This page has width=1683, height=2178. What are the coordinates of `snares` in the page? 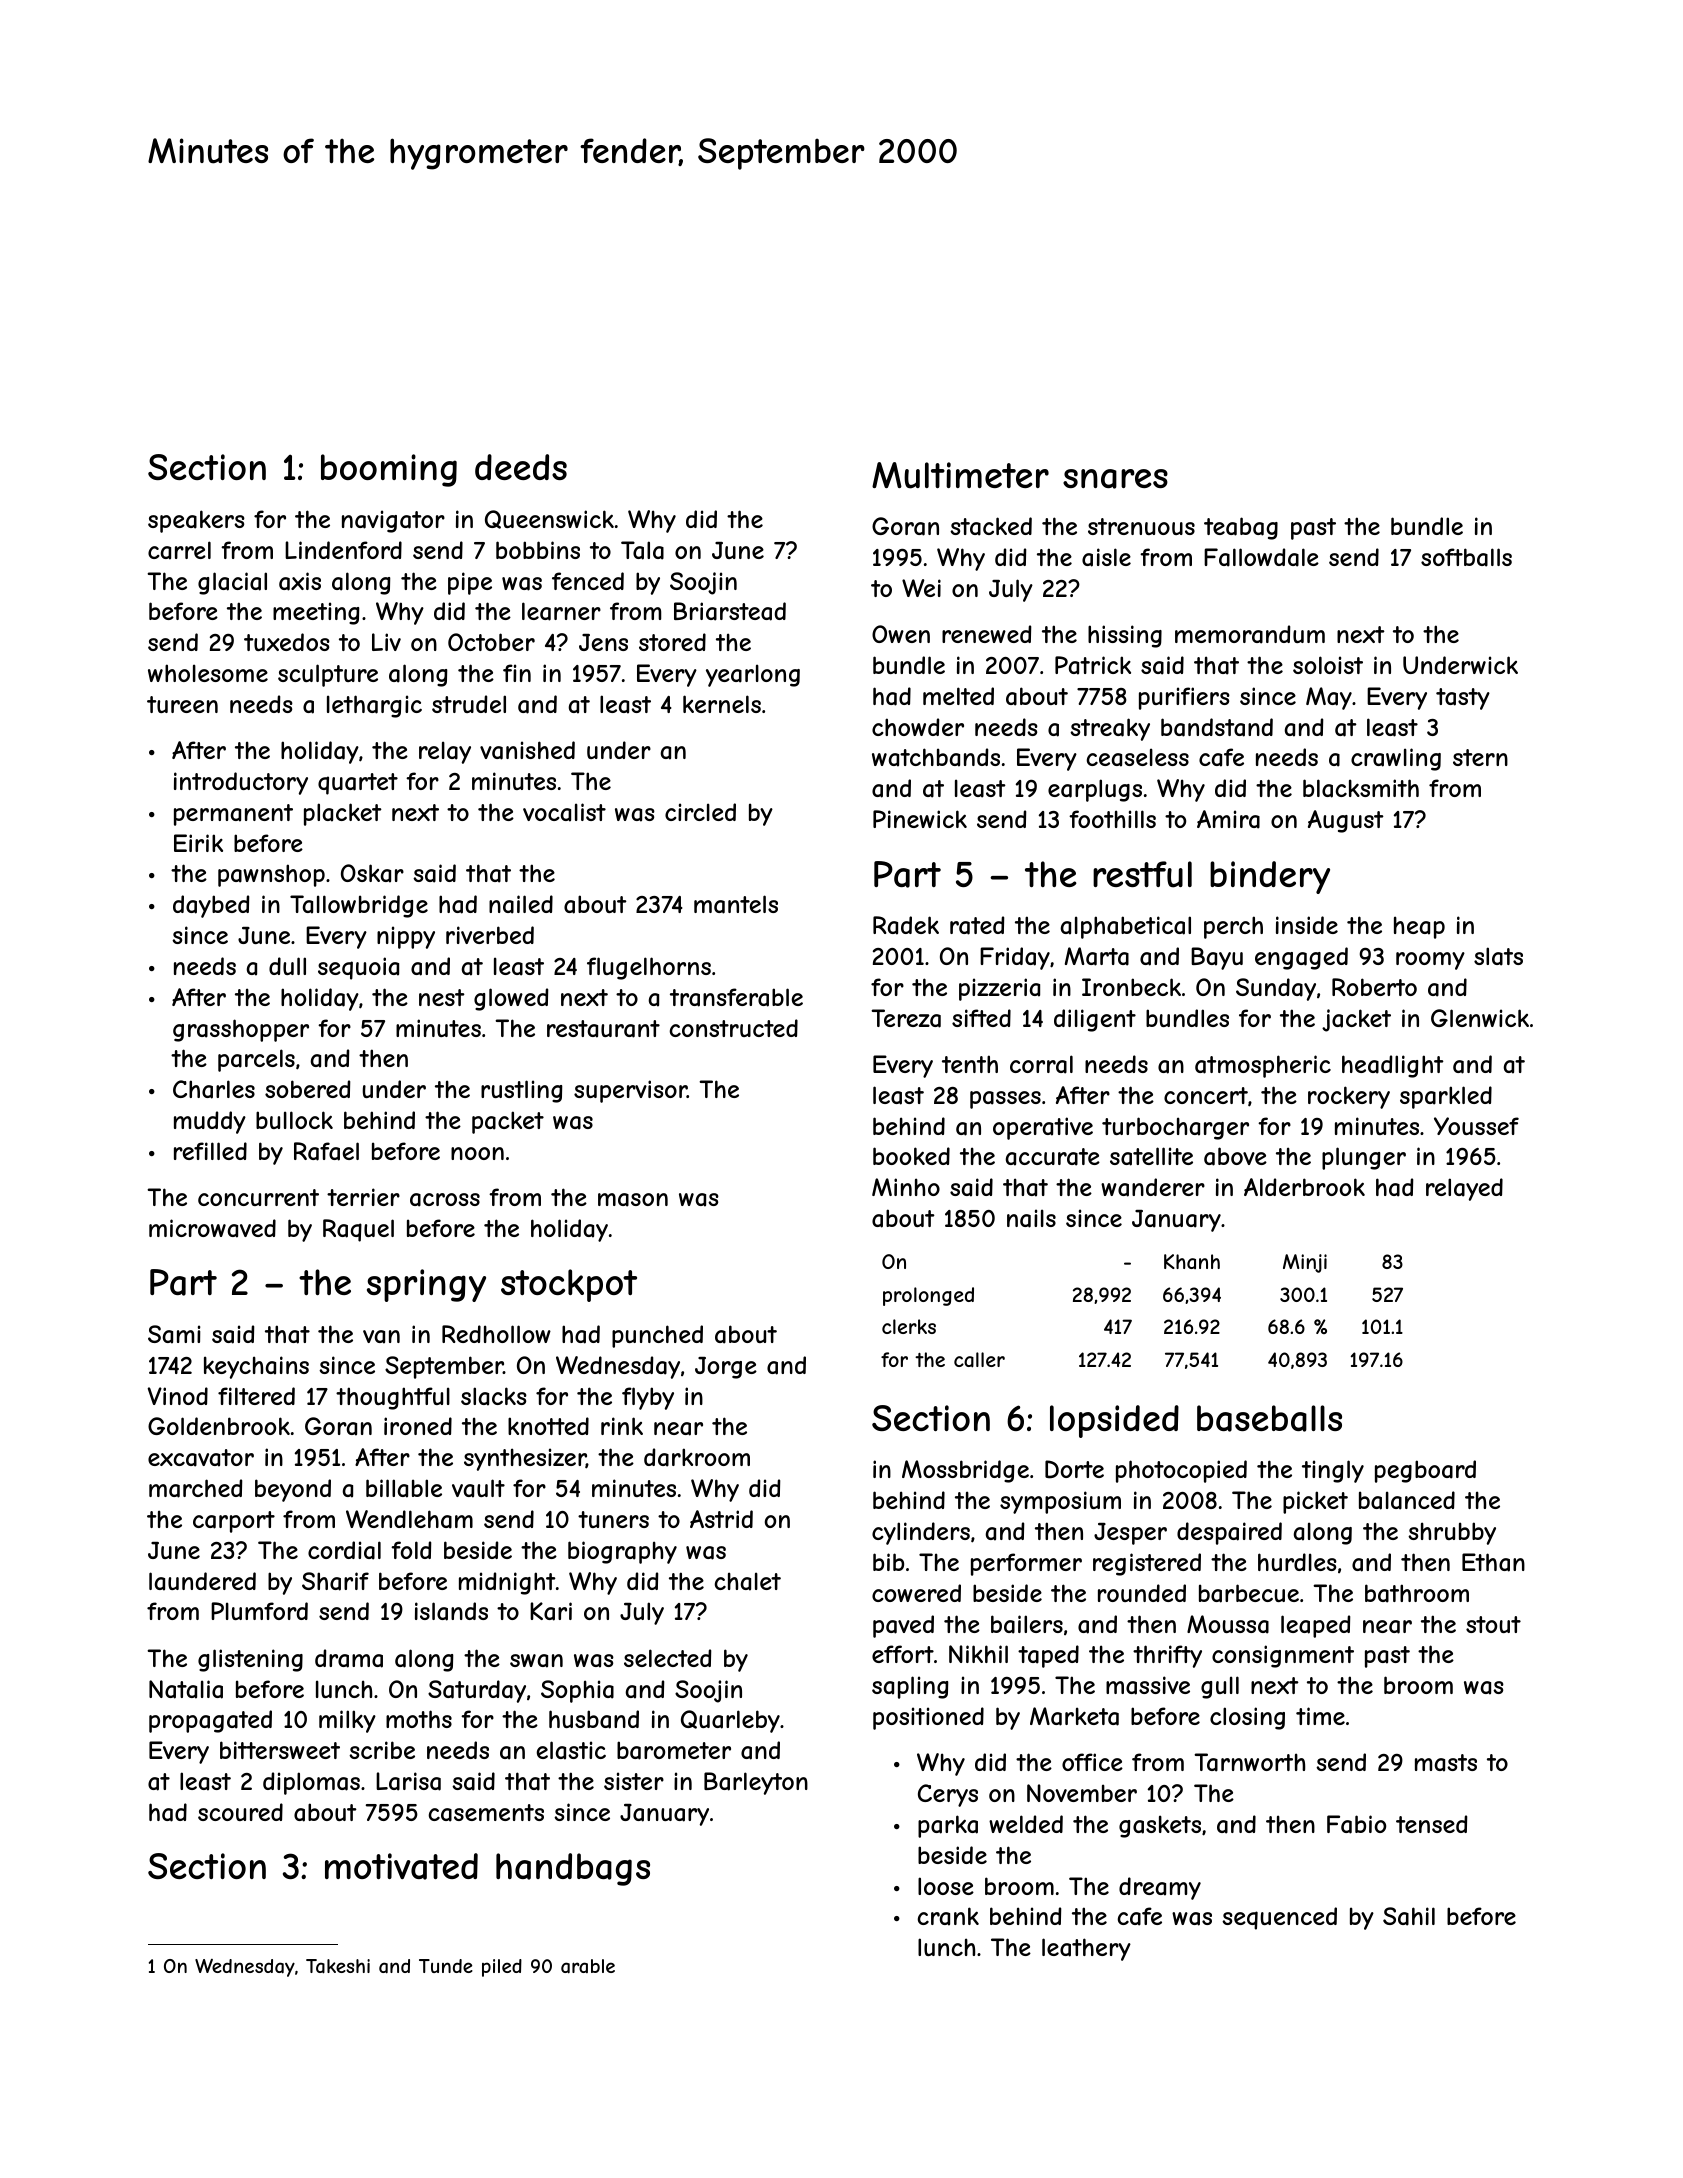 It's located at (1115, 479).
